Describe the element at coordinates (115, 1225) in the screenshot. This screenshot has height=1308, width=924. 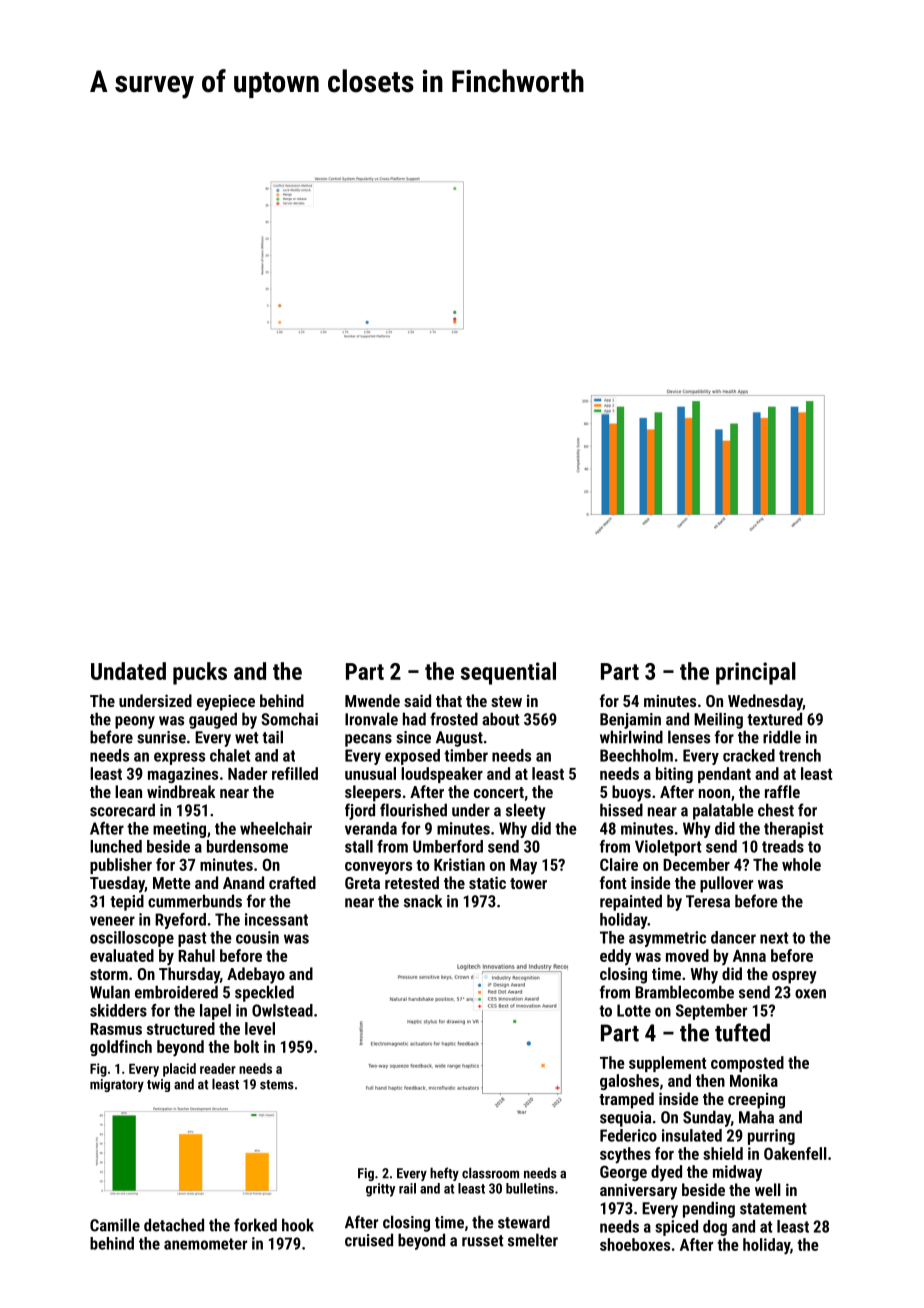
I see `Camille` at that location.
